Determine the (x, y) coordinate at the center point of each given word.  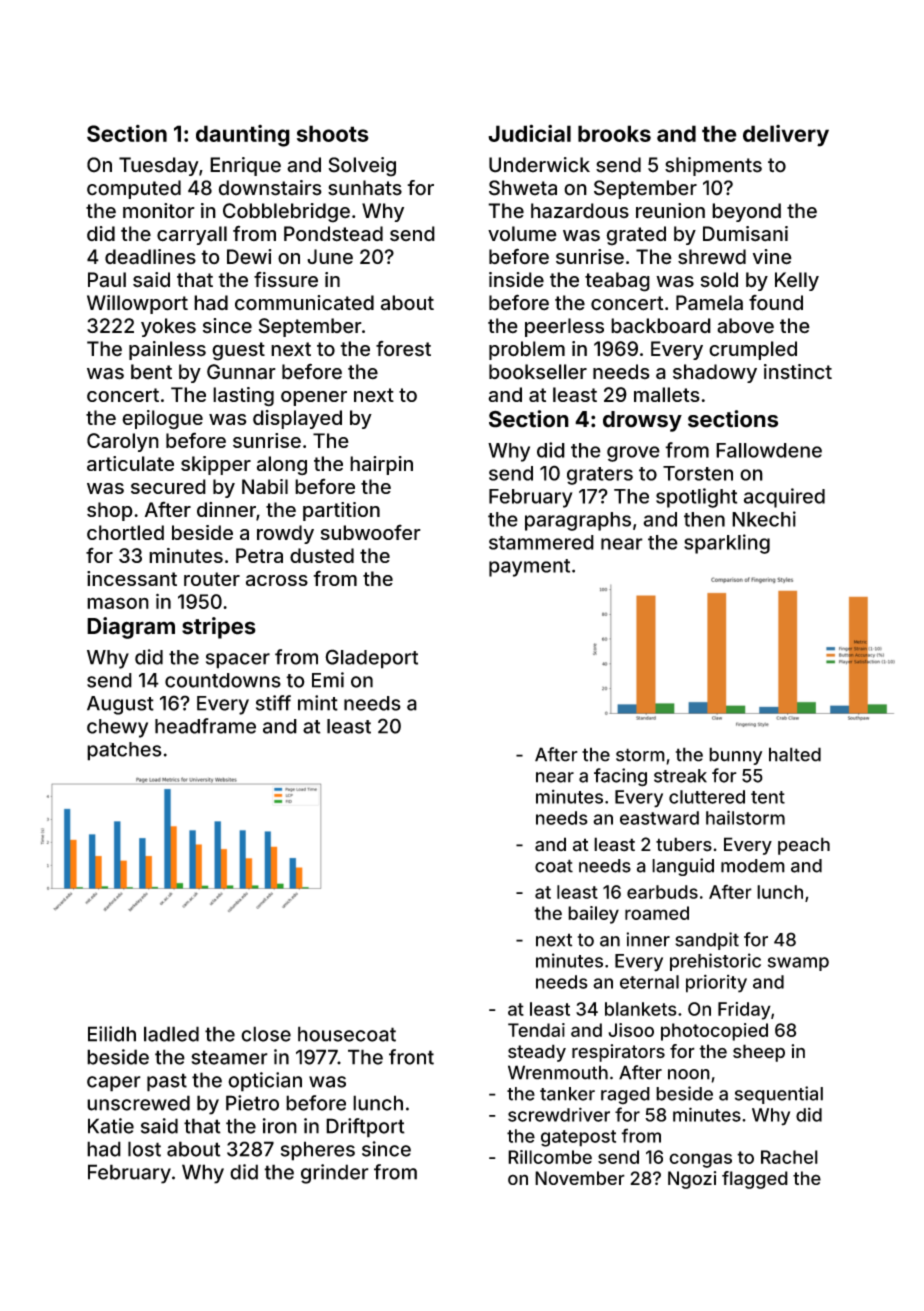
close (266, 1034)
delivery (786, 136)
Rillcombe (550, 1157)
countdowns (223, 680)
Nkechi (764, 519)
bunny (735, 756)
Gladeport (371, 659)
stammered (541, 542)
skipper (216, 465)
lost (144, 1149)
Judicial (529, 133)
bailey (593, 915)
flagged (755, 1180)
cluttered (707, 797)
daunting (243, 136)
